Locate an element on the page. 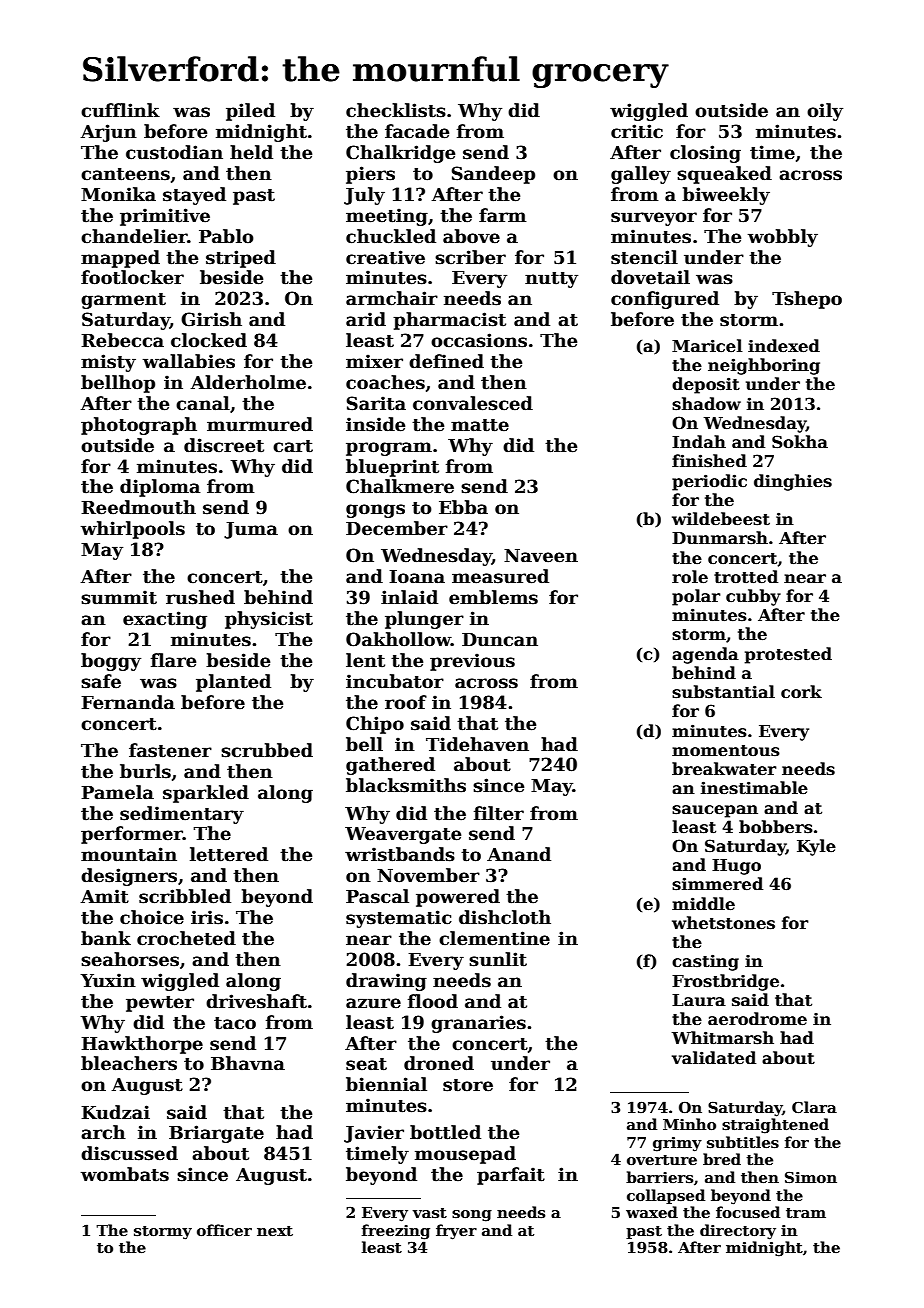  Sandeep is located at coordinates (493, 175).
